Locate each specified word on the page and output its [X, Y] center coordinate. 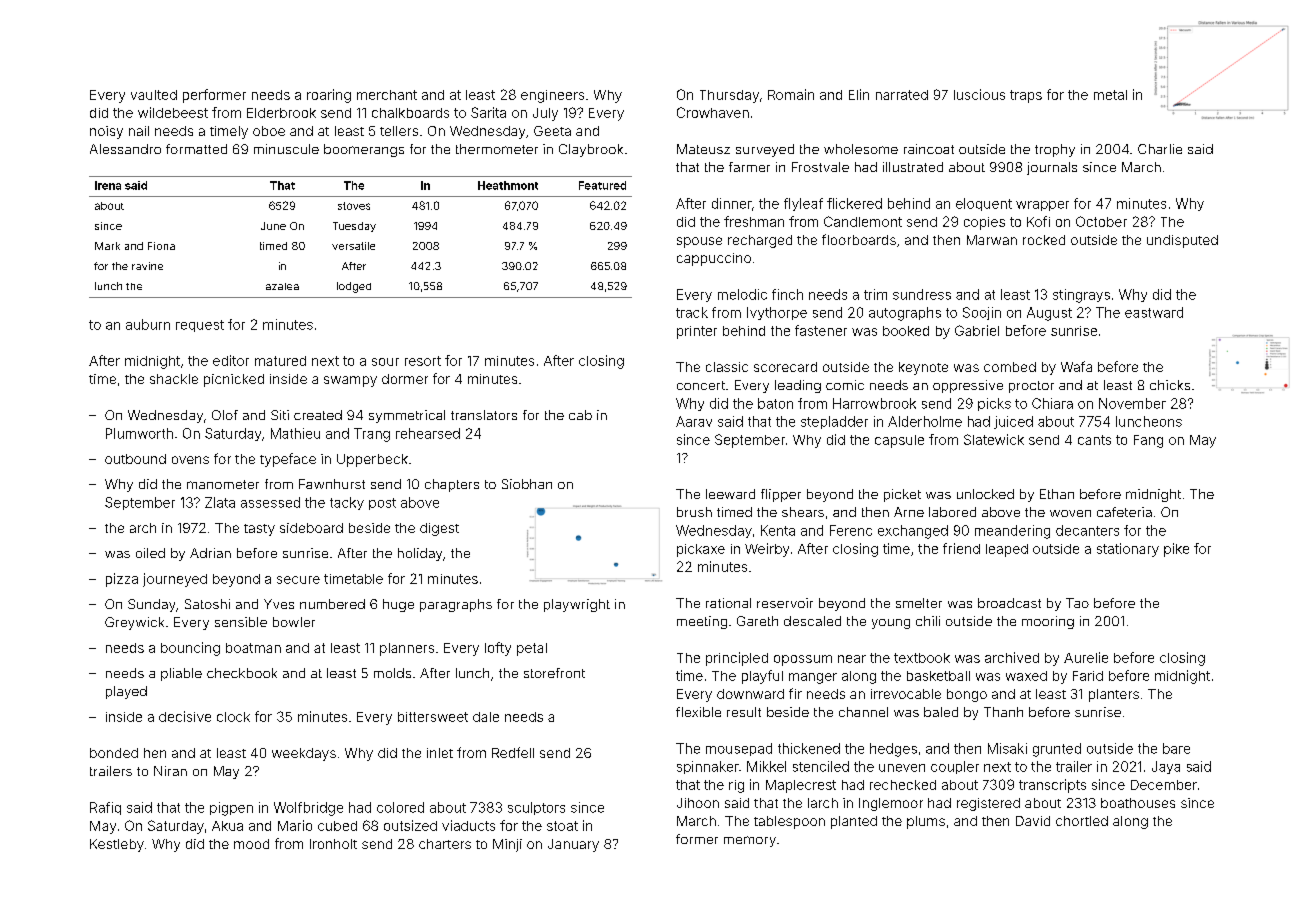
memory [750, 841]
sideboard [311, 528]
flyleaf [803, 204]
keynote [923, 368]
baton [775, 403]
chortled [1082, 821]
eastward [1154, 312]
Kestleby [117, 845]
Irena [108, 185]
